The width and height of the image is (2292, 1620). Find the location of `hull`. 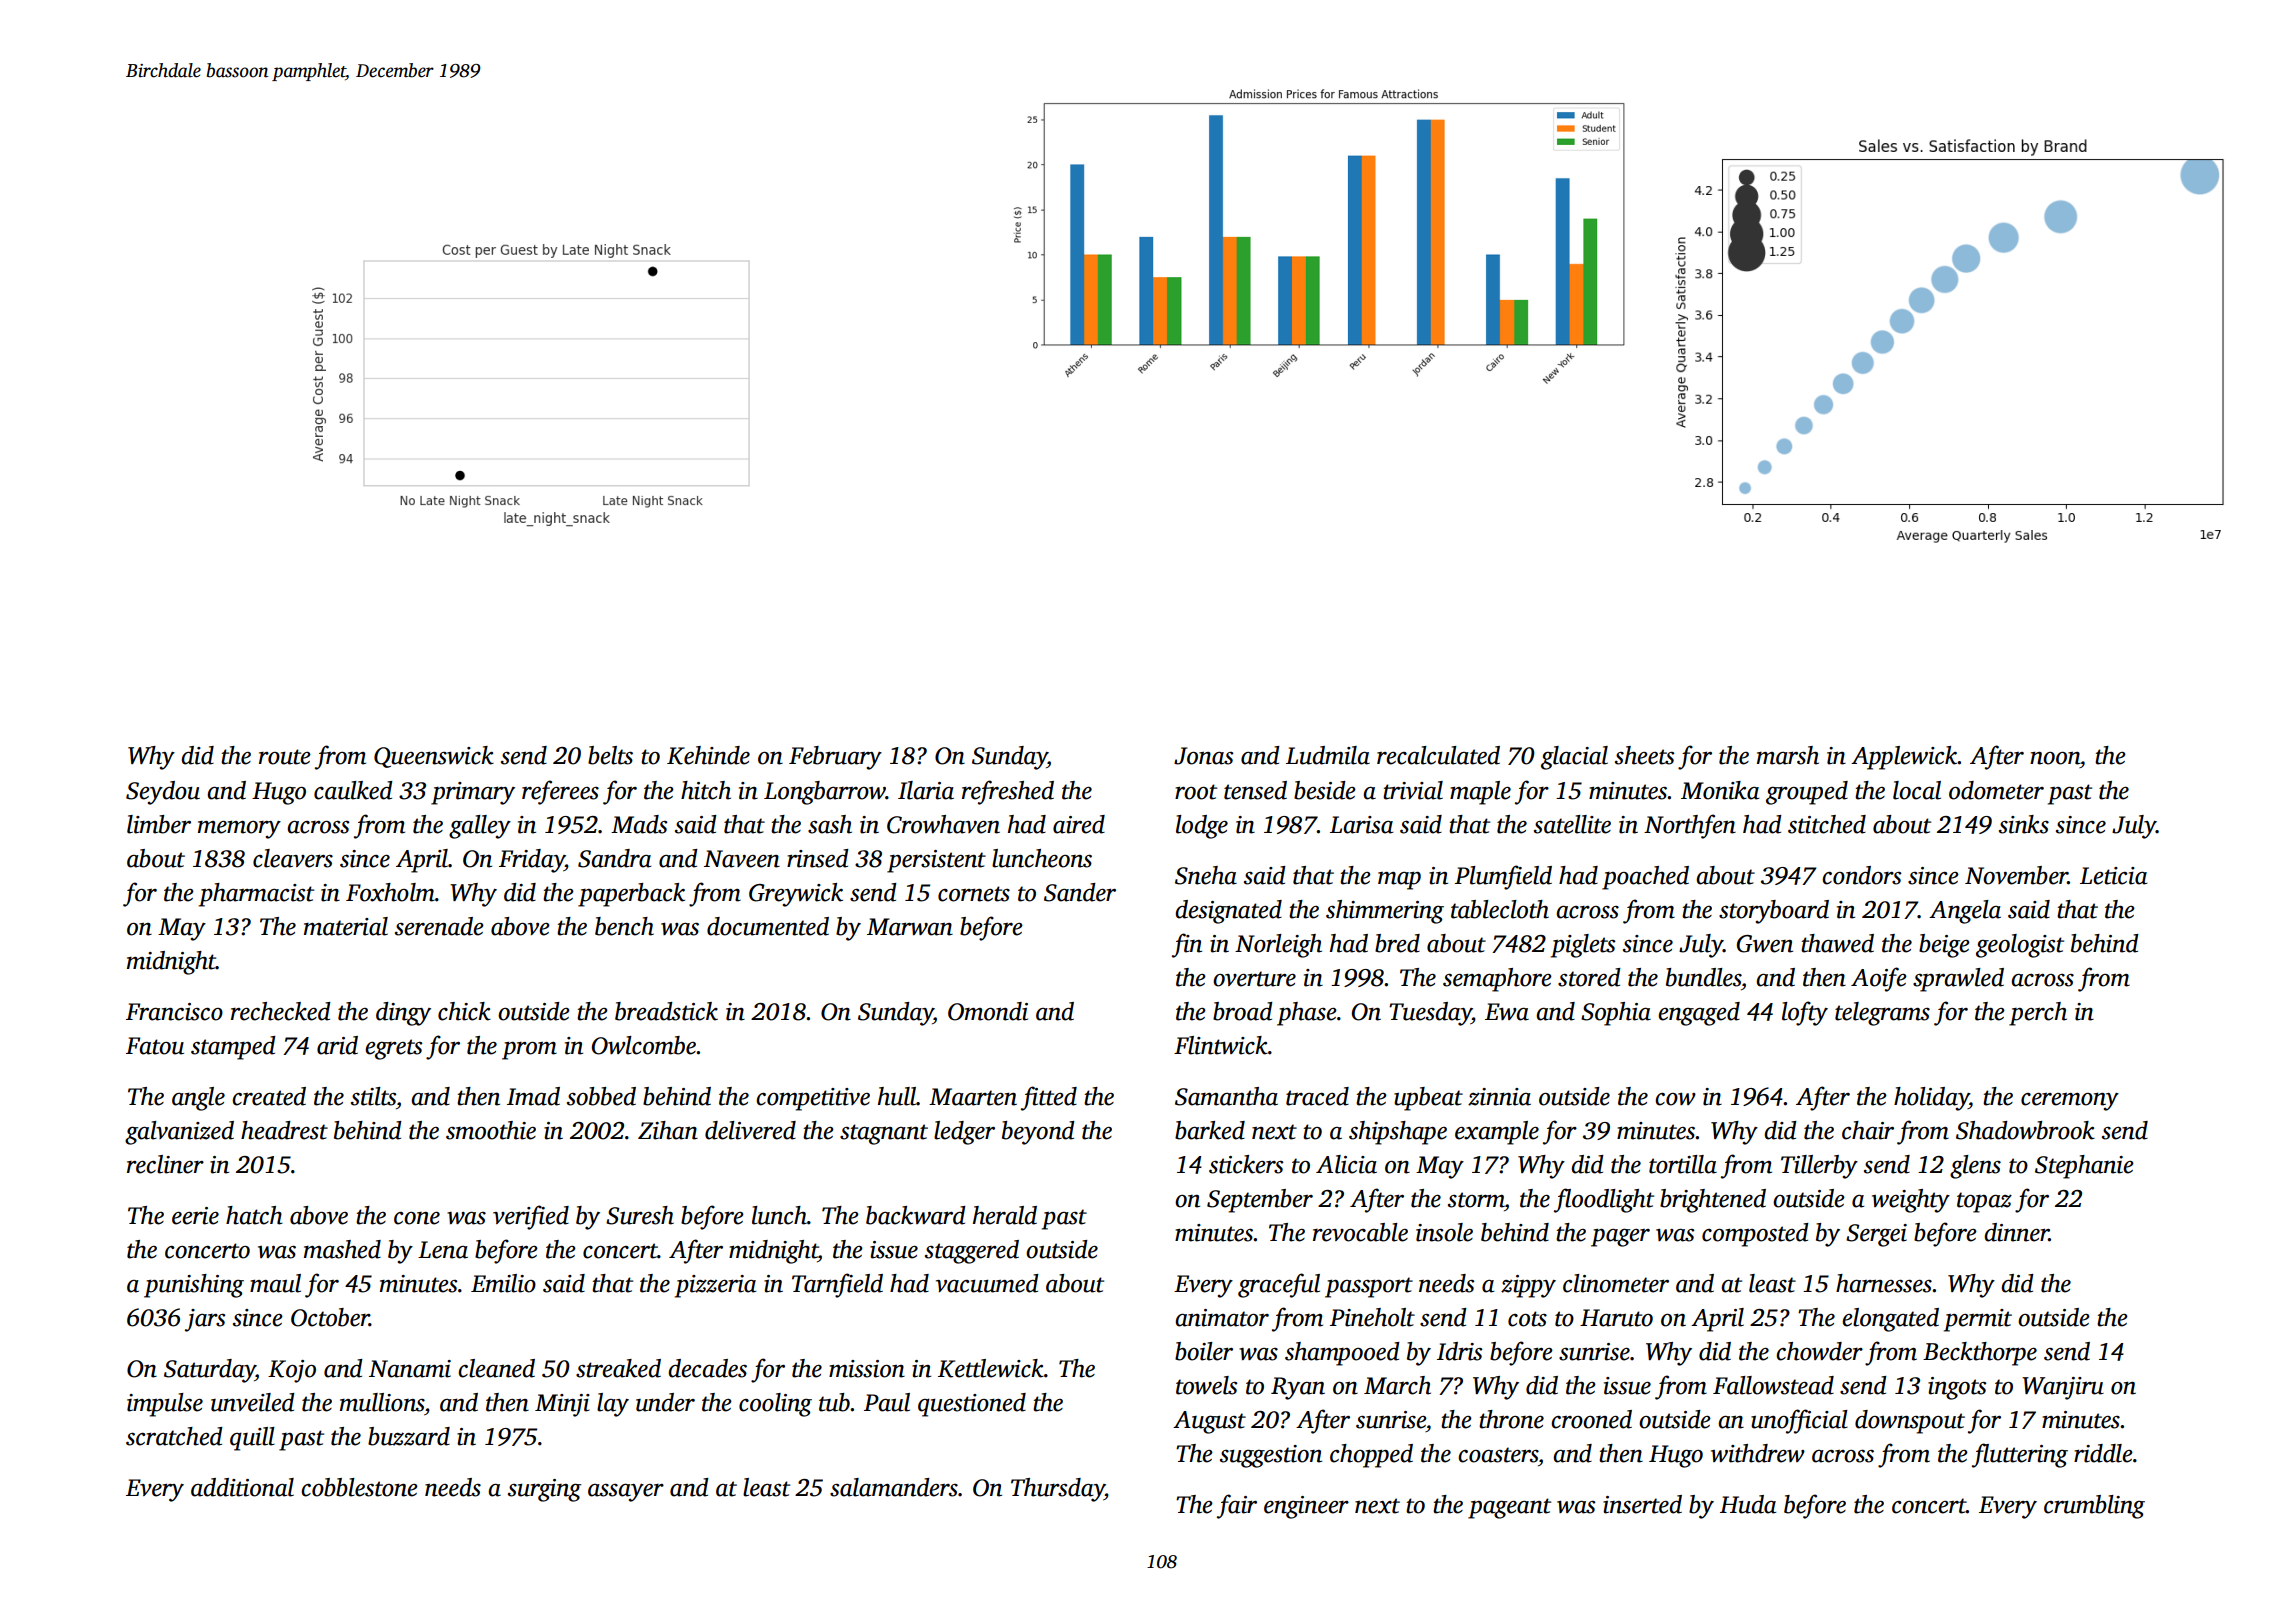

hull is located at coordinates (897, 1096).
